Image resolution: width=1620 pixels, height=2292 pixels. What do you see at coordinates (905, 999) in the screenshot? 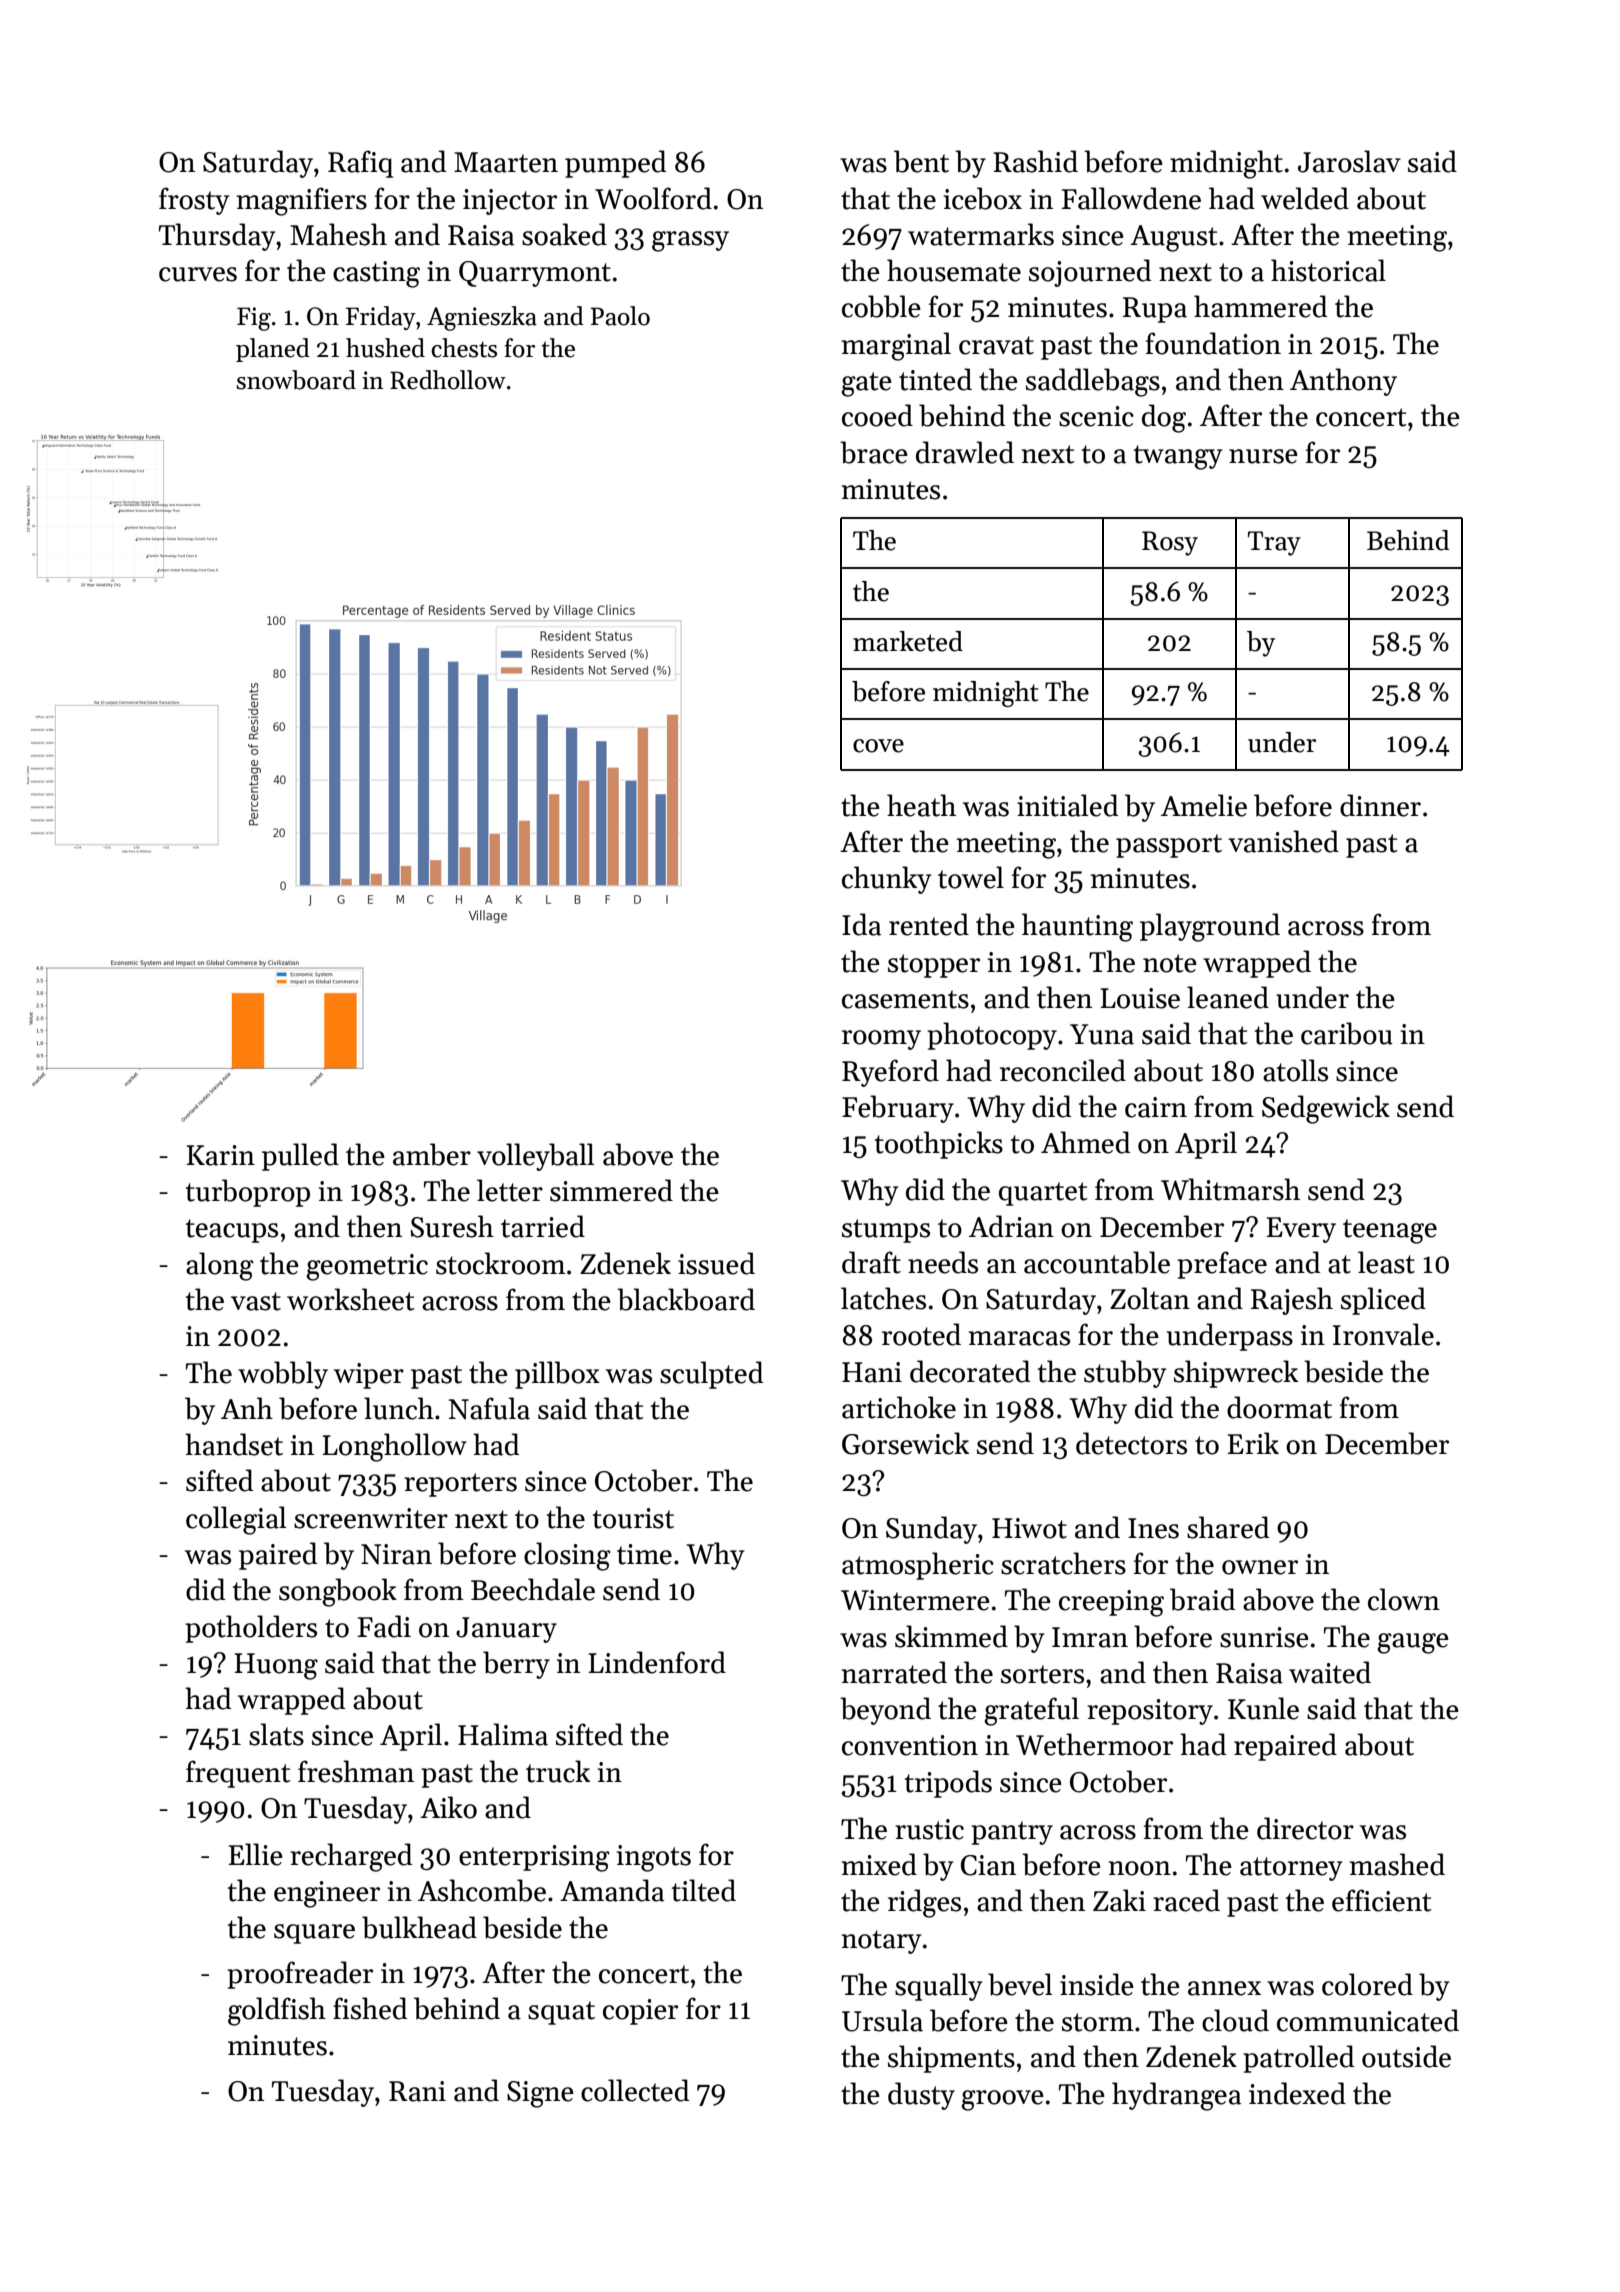
I see `casements` at bounding box center [905, 999].
